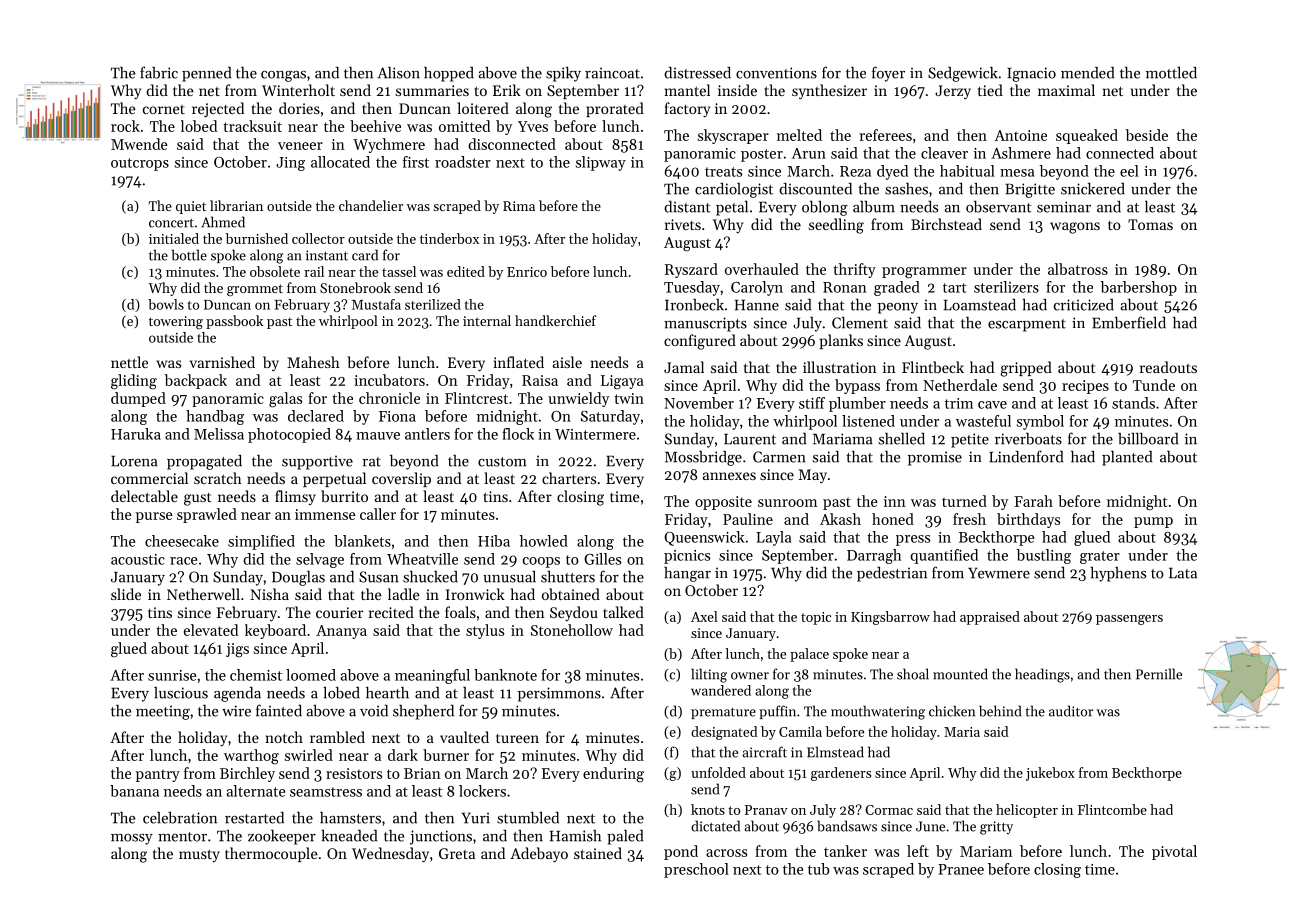  Describe the element at coordinates (316, 416) in the document. I see `declared` at that location.
